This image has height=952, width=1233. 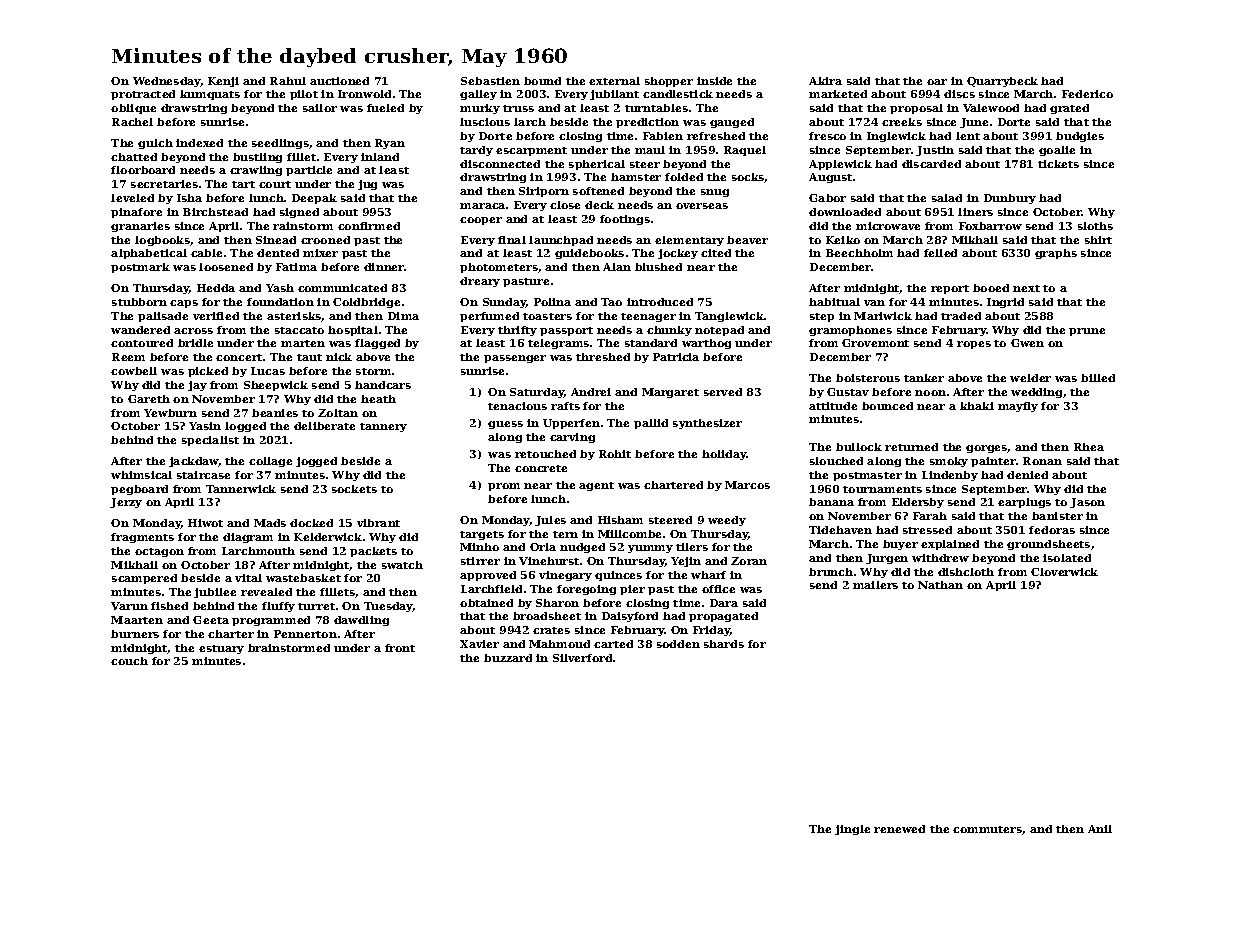 I want to click on prune, so click(x=1087, y=332).
